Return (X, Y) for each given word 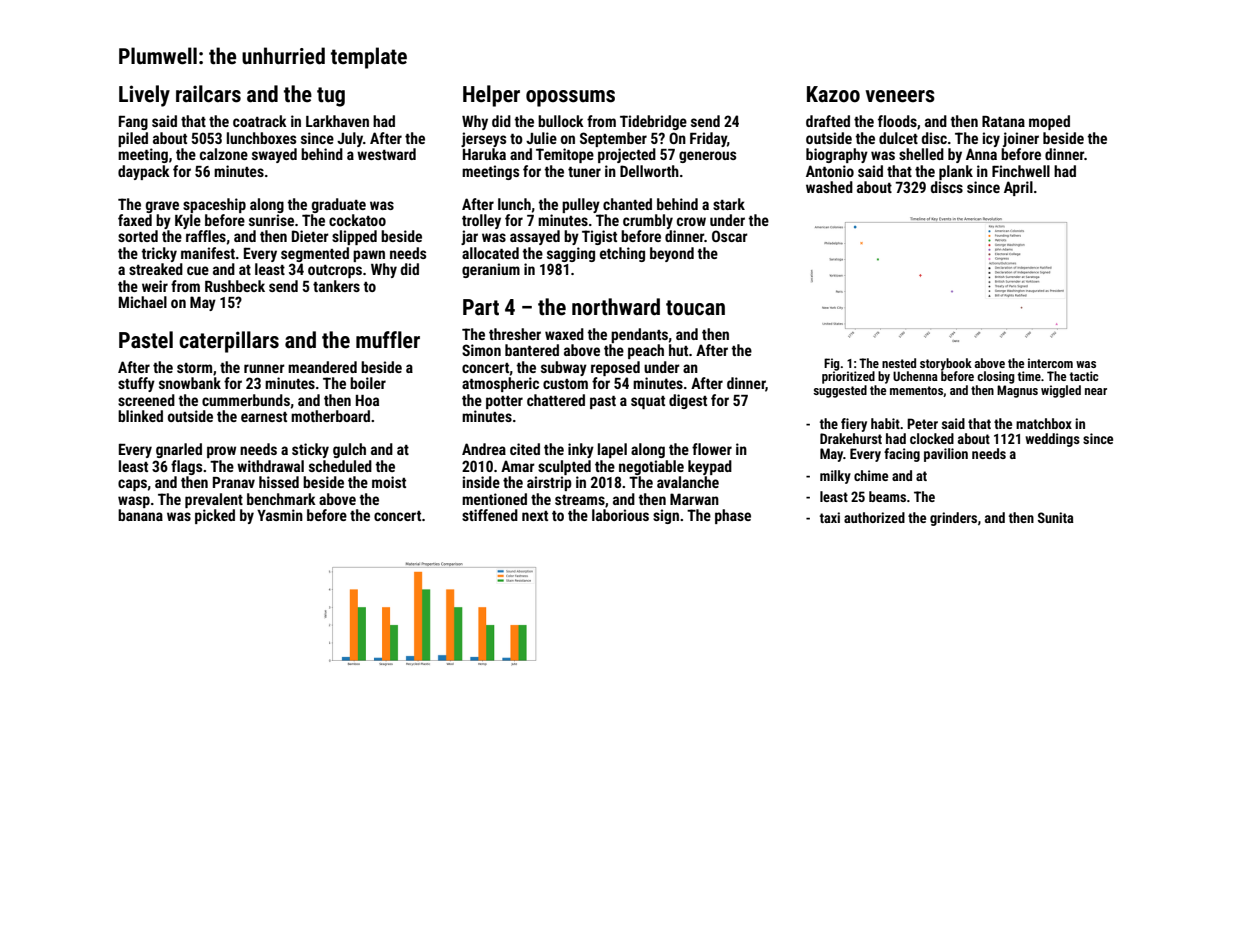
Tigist (599, 237)
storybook (946, 364)
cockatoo (357, 220)
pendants (639, 335)
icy (991, 139)
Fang (133, 122)
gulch (349, 450)
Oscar (730, 236)
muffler (388, 340)
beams (887, 496)
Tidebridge (653, 122)
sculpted (564, 467)
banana (140, 515)
